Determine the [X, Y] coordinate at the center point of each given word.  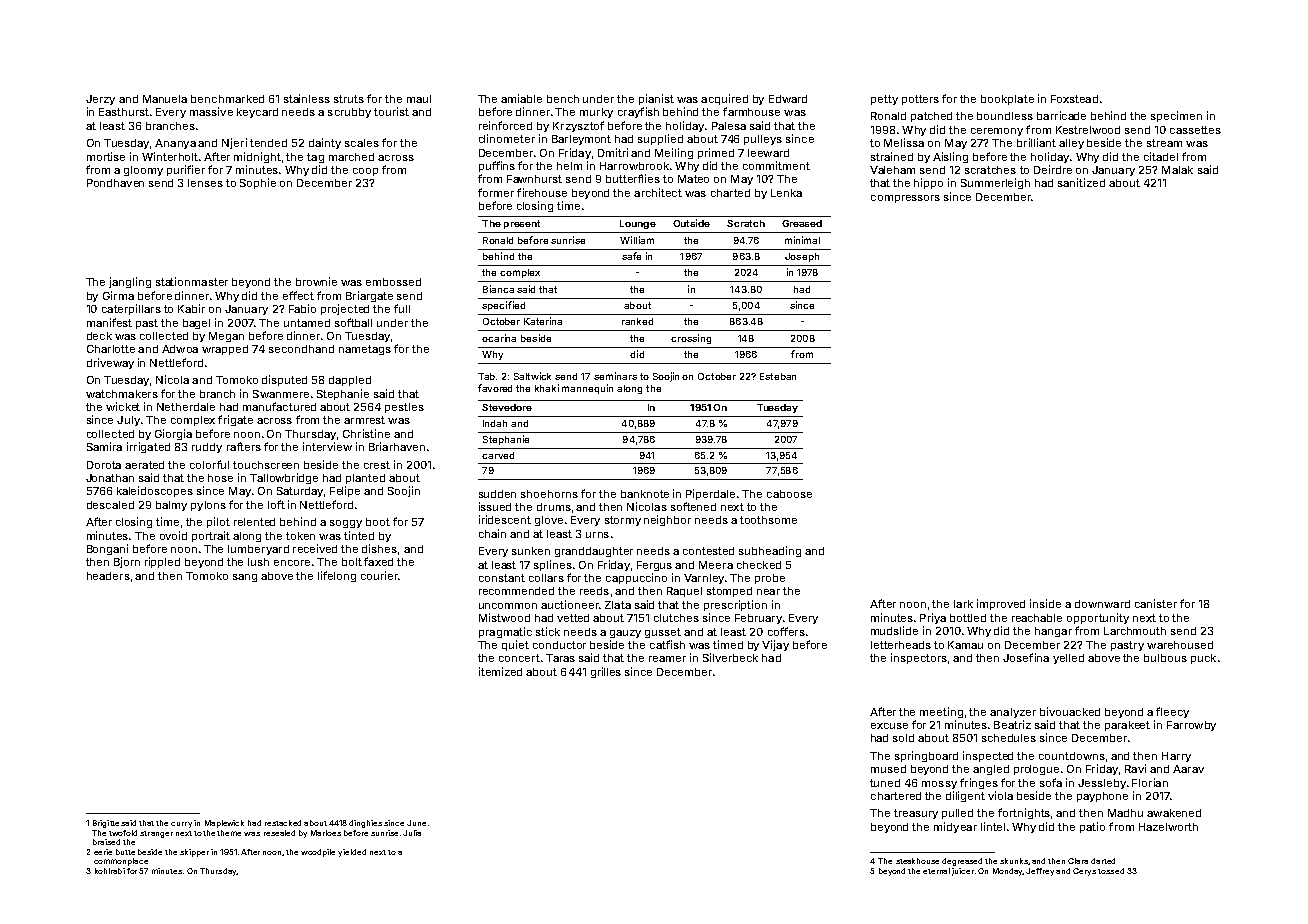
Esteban [778, 376]
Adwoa [180, 349]
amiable [521, 98]
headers [108, 576]
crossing [691, 339]
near [768, 592]
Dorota [104, 465]
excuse [889, 726]
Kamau [965, 645]
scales [362, 143]
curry [181, 825]
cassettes [1195, 130]
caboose [789, 494]
